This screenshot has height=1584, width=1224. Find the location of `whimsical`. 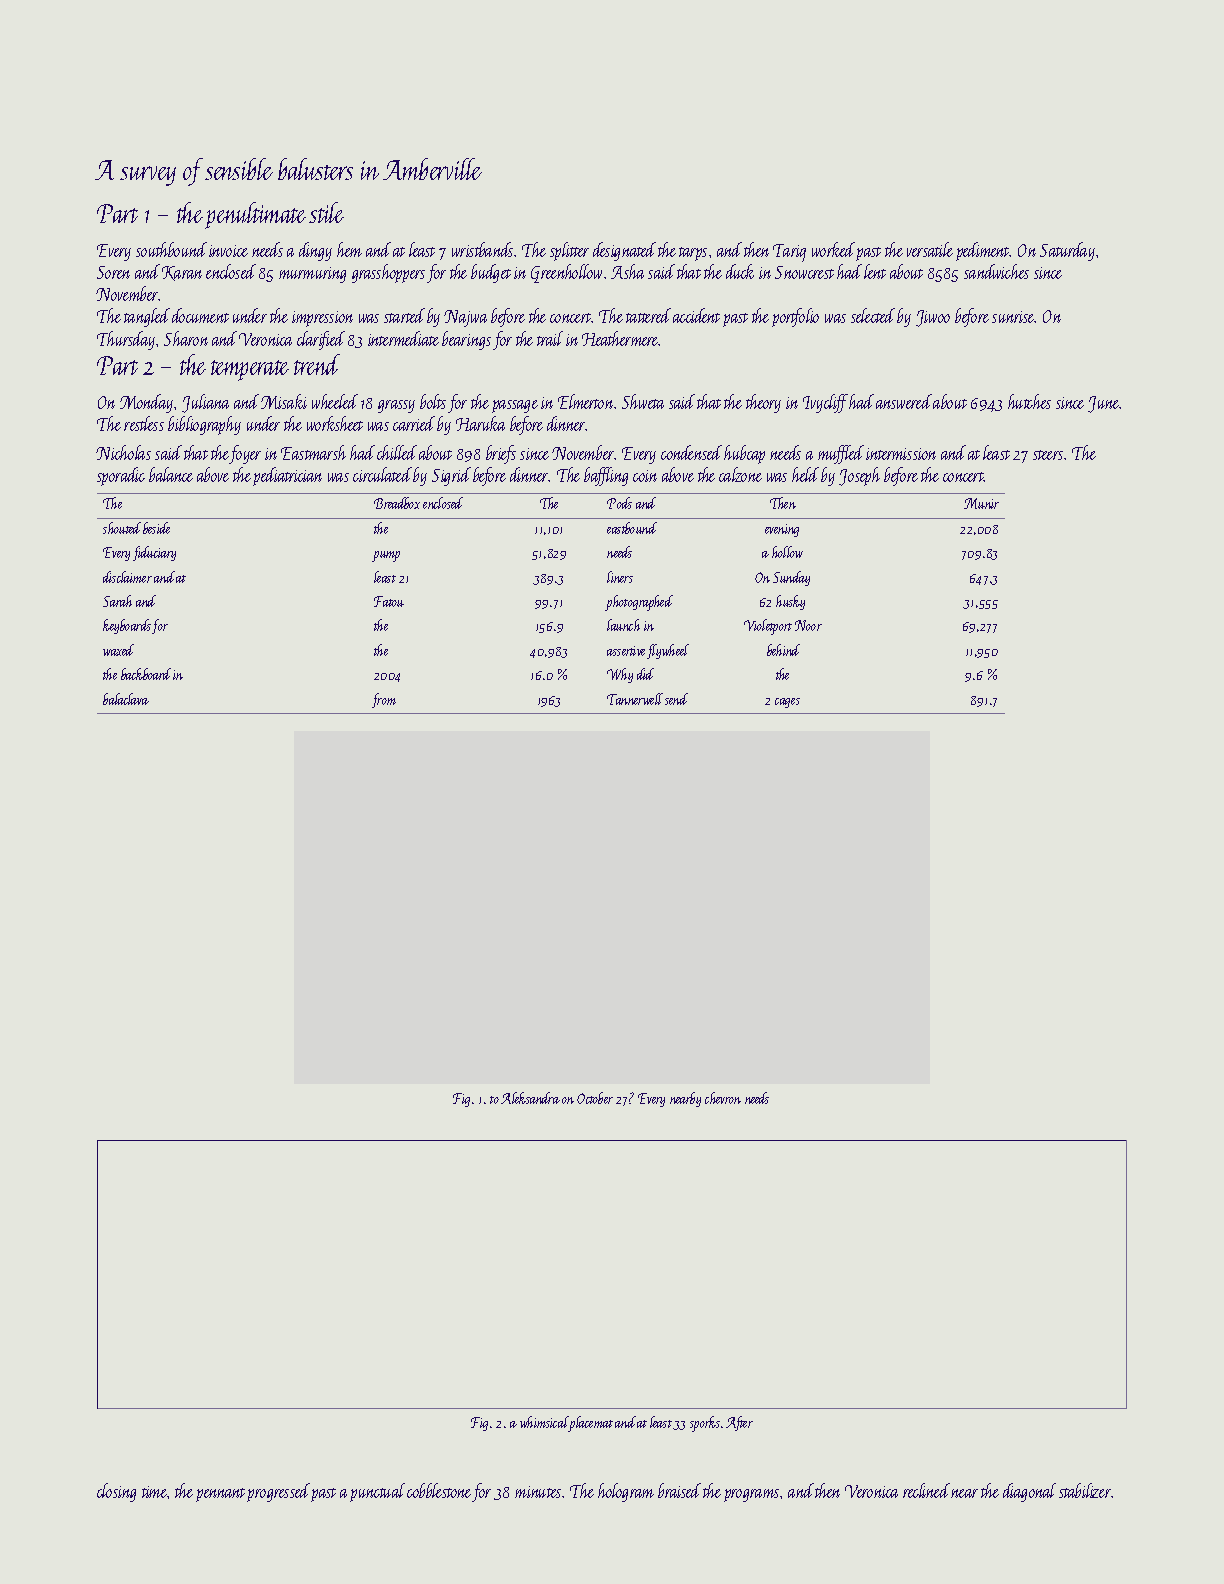

whimsical is located at coordinates (544, 1422).
